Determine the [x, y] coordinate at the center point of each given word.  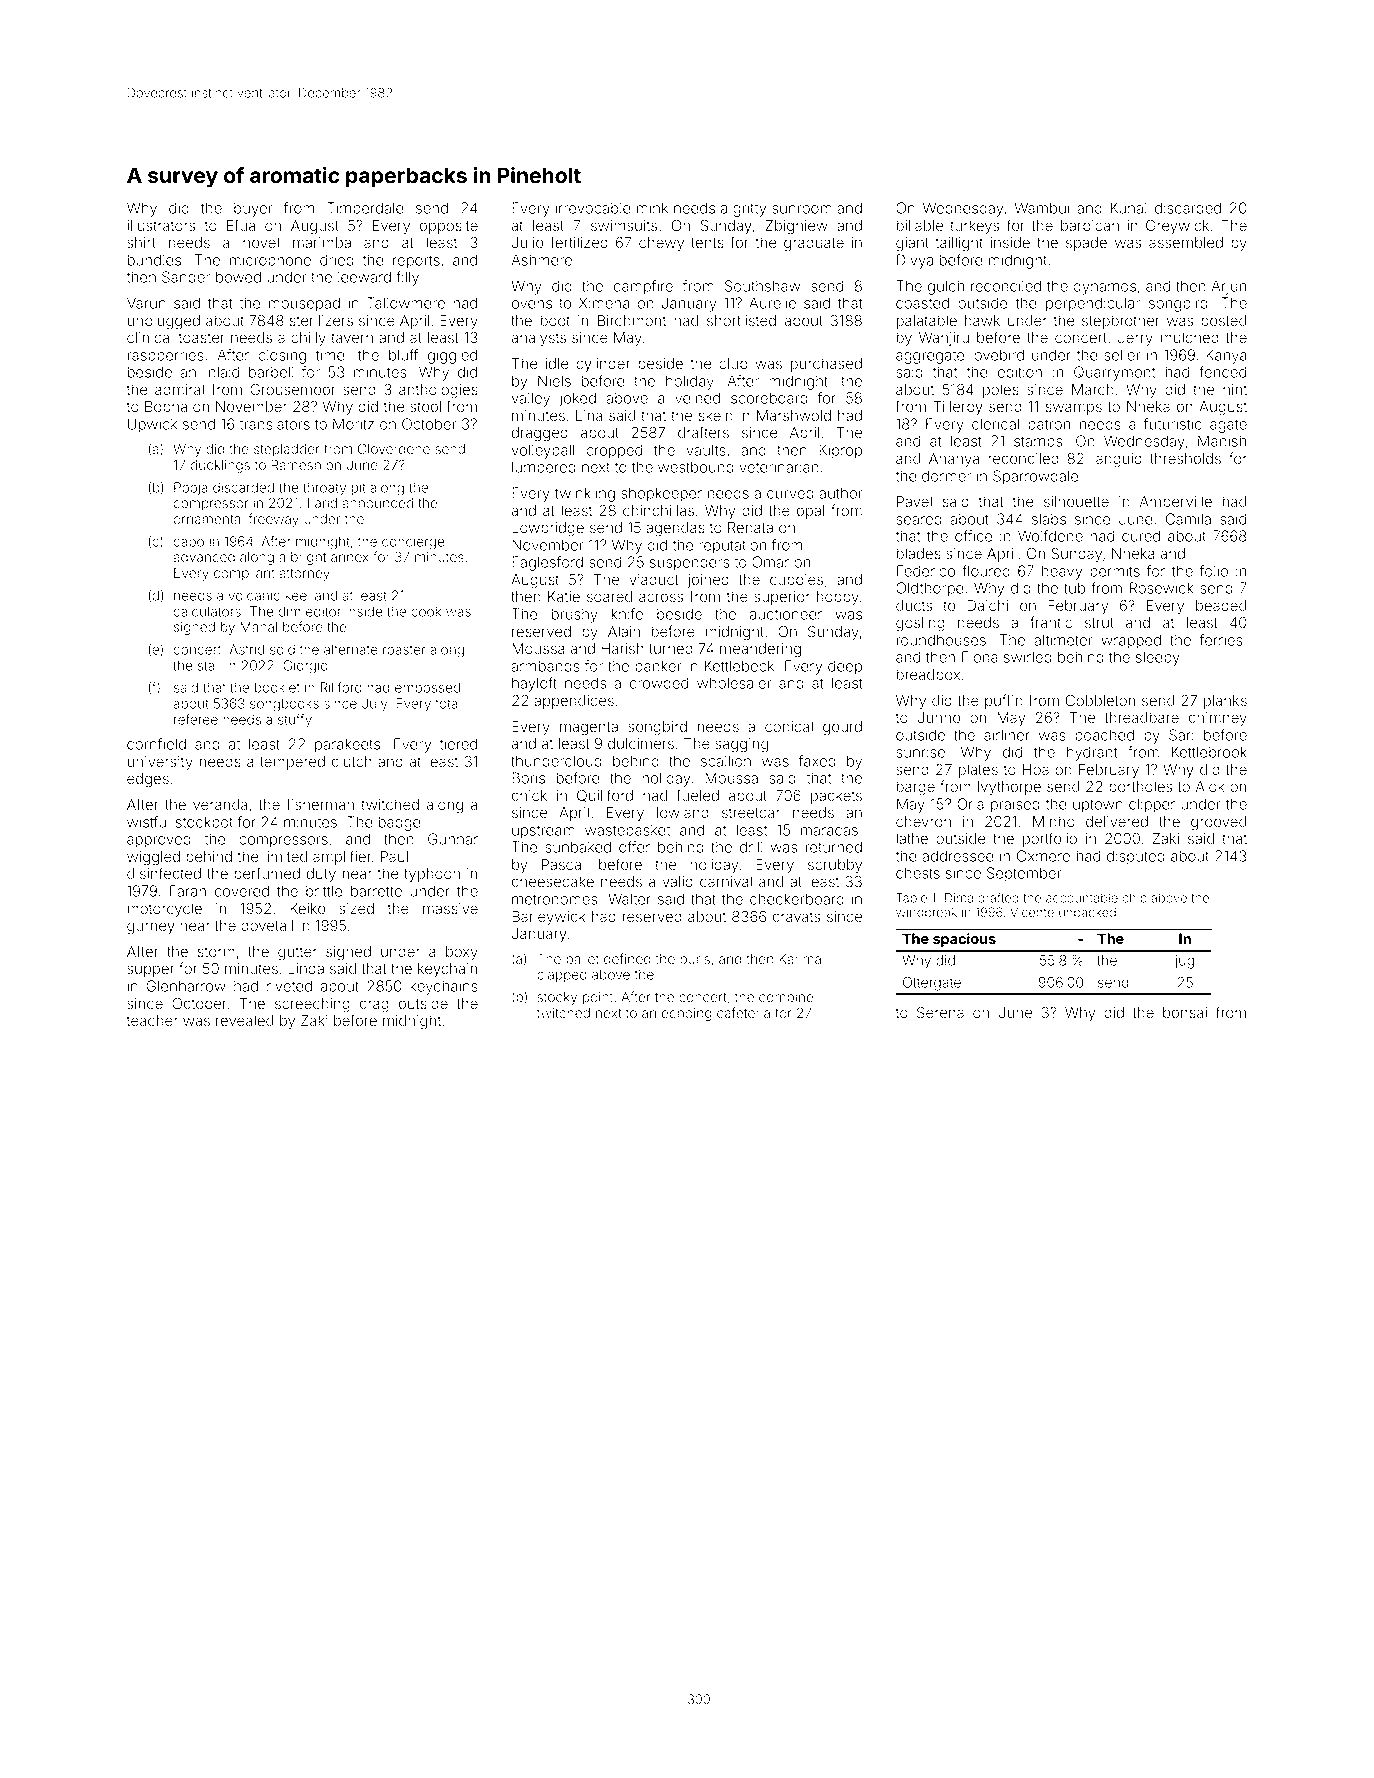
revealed [244, 1021]
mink [652, 208]
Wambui [1041, 208]
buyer [253, 209]
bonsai [1185, 1013]
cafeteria [743, 1013]
